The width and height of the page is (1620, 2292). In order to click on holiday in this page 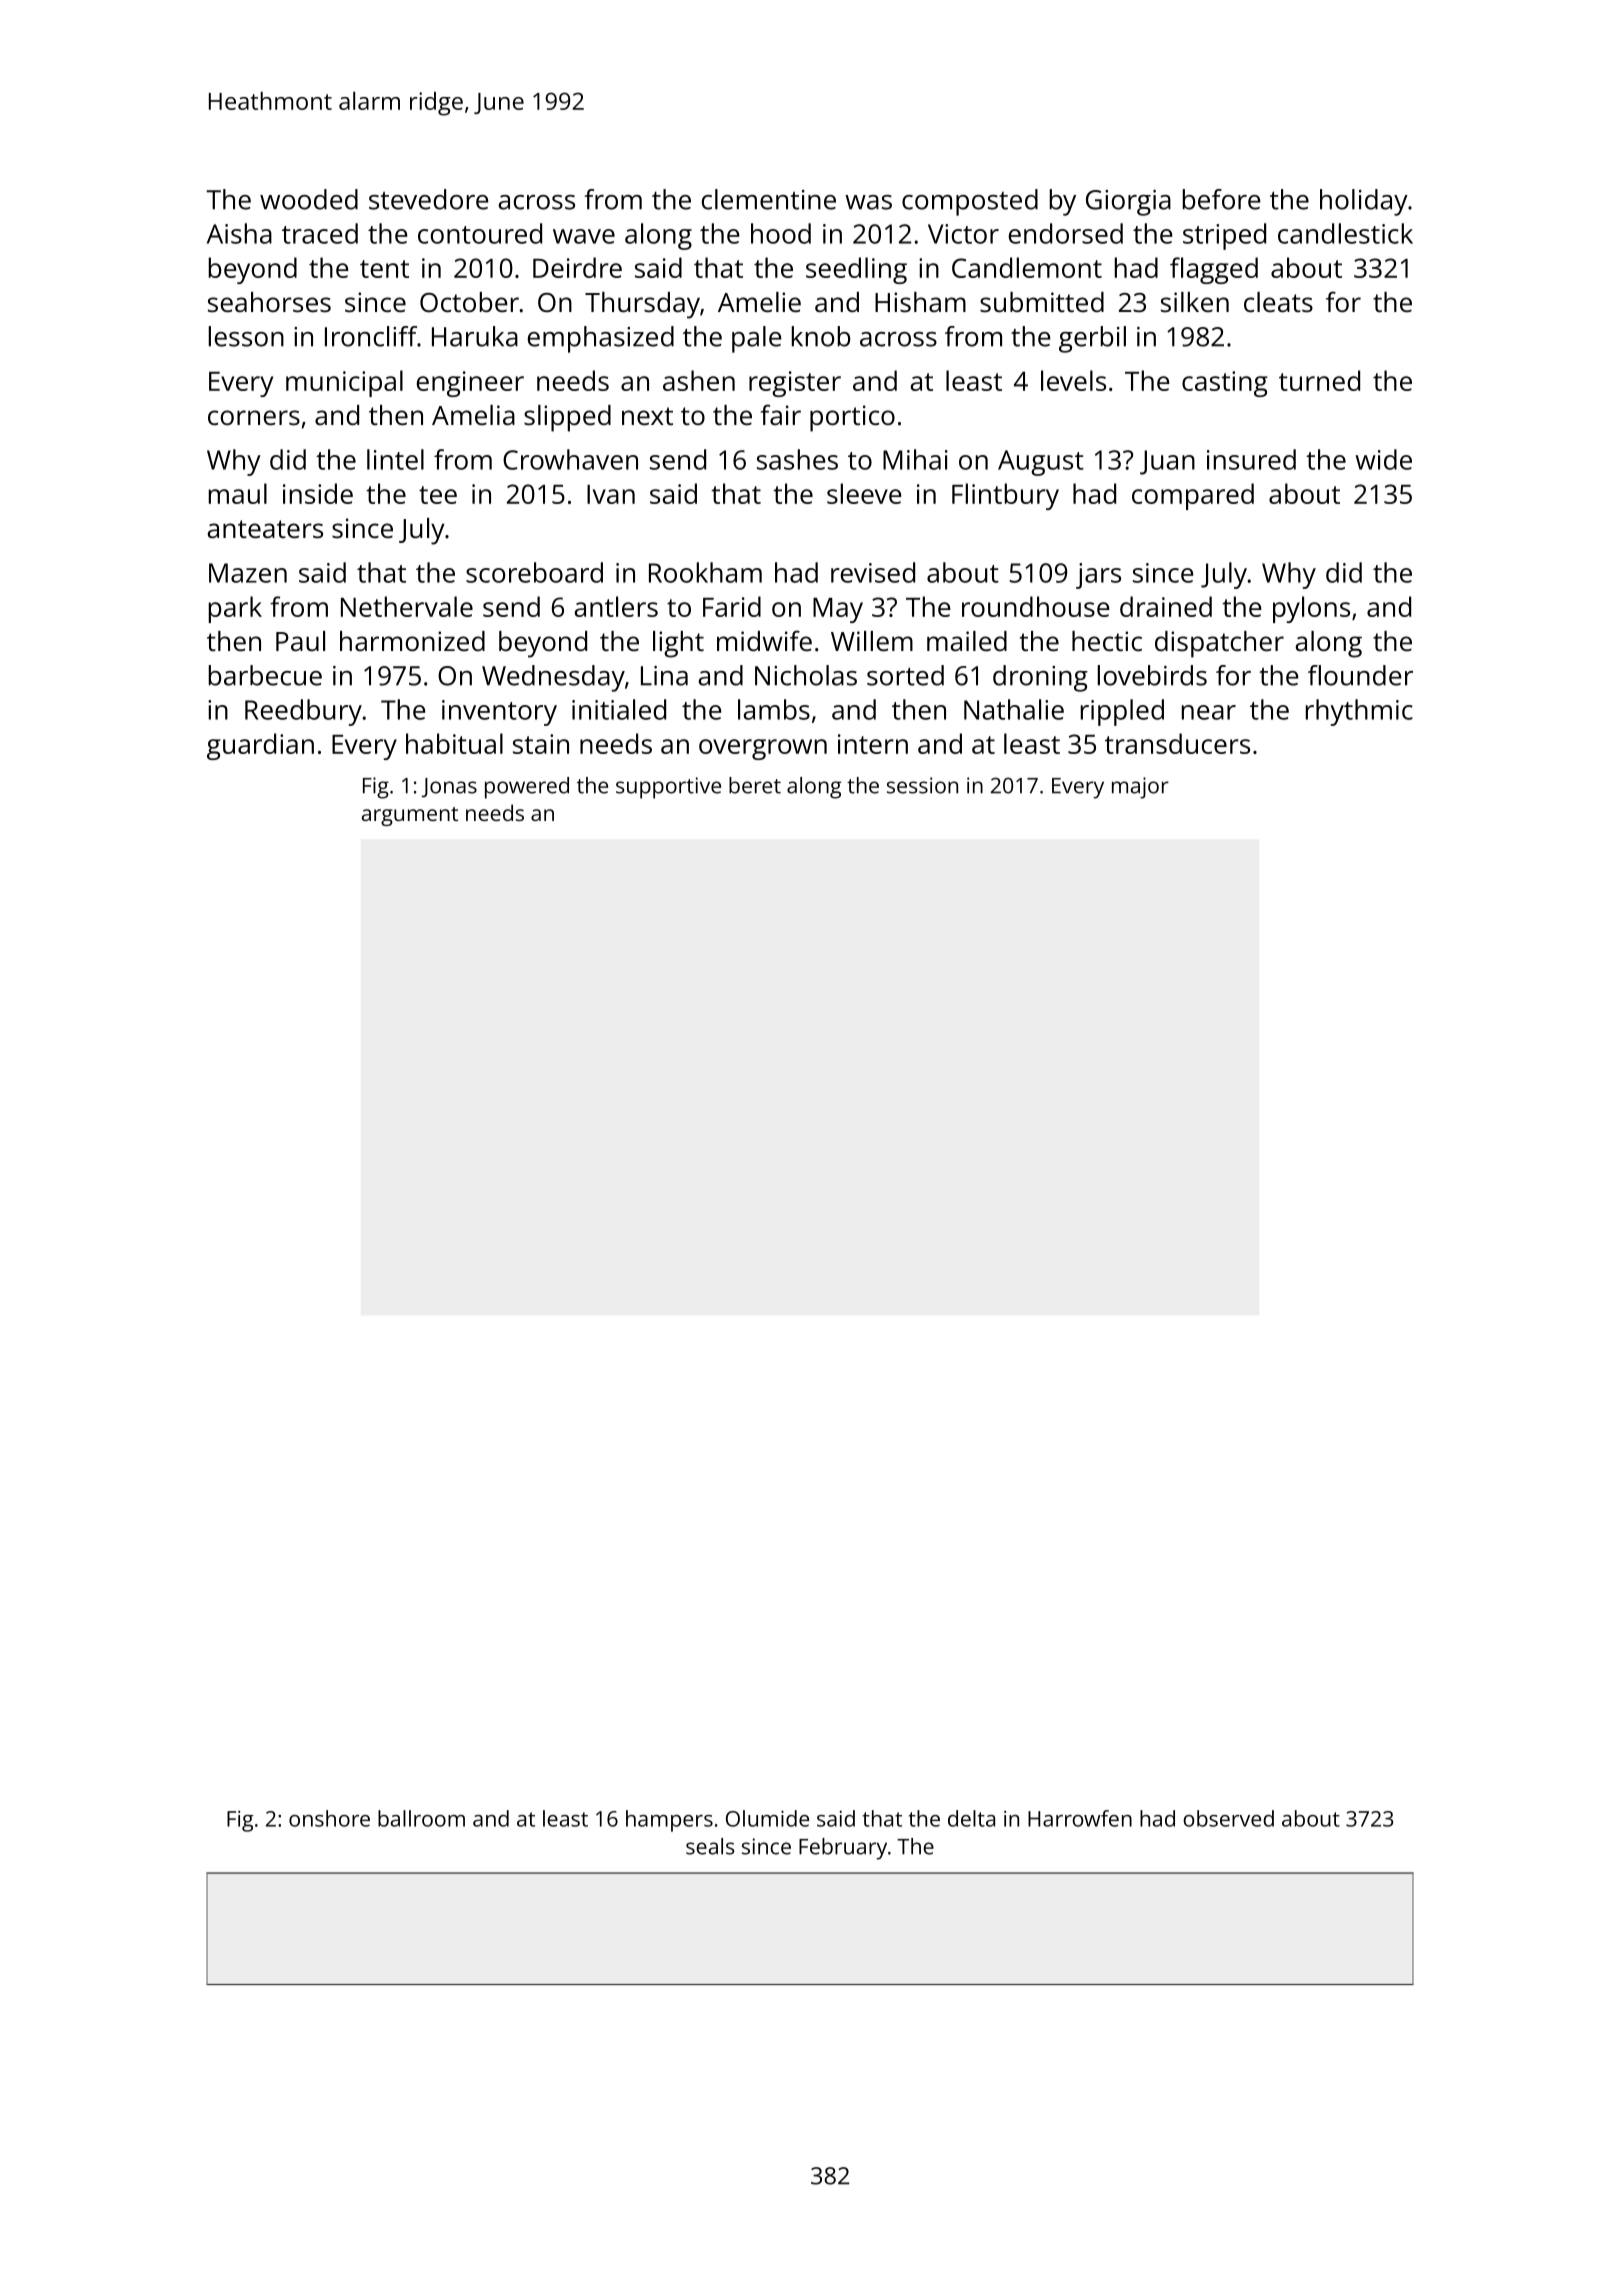, I will do `click(1364, 202)`.
